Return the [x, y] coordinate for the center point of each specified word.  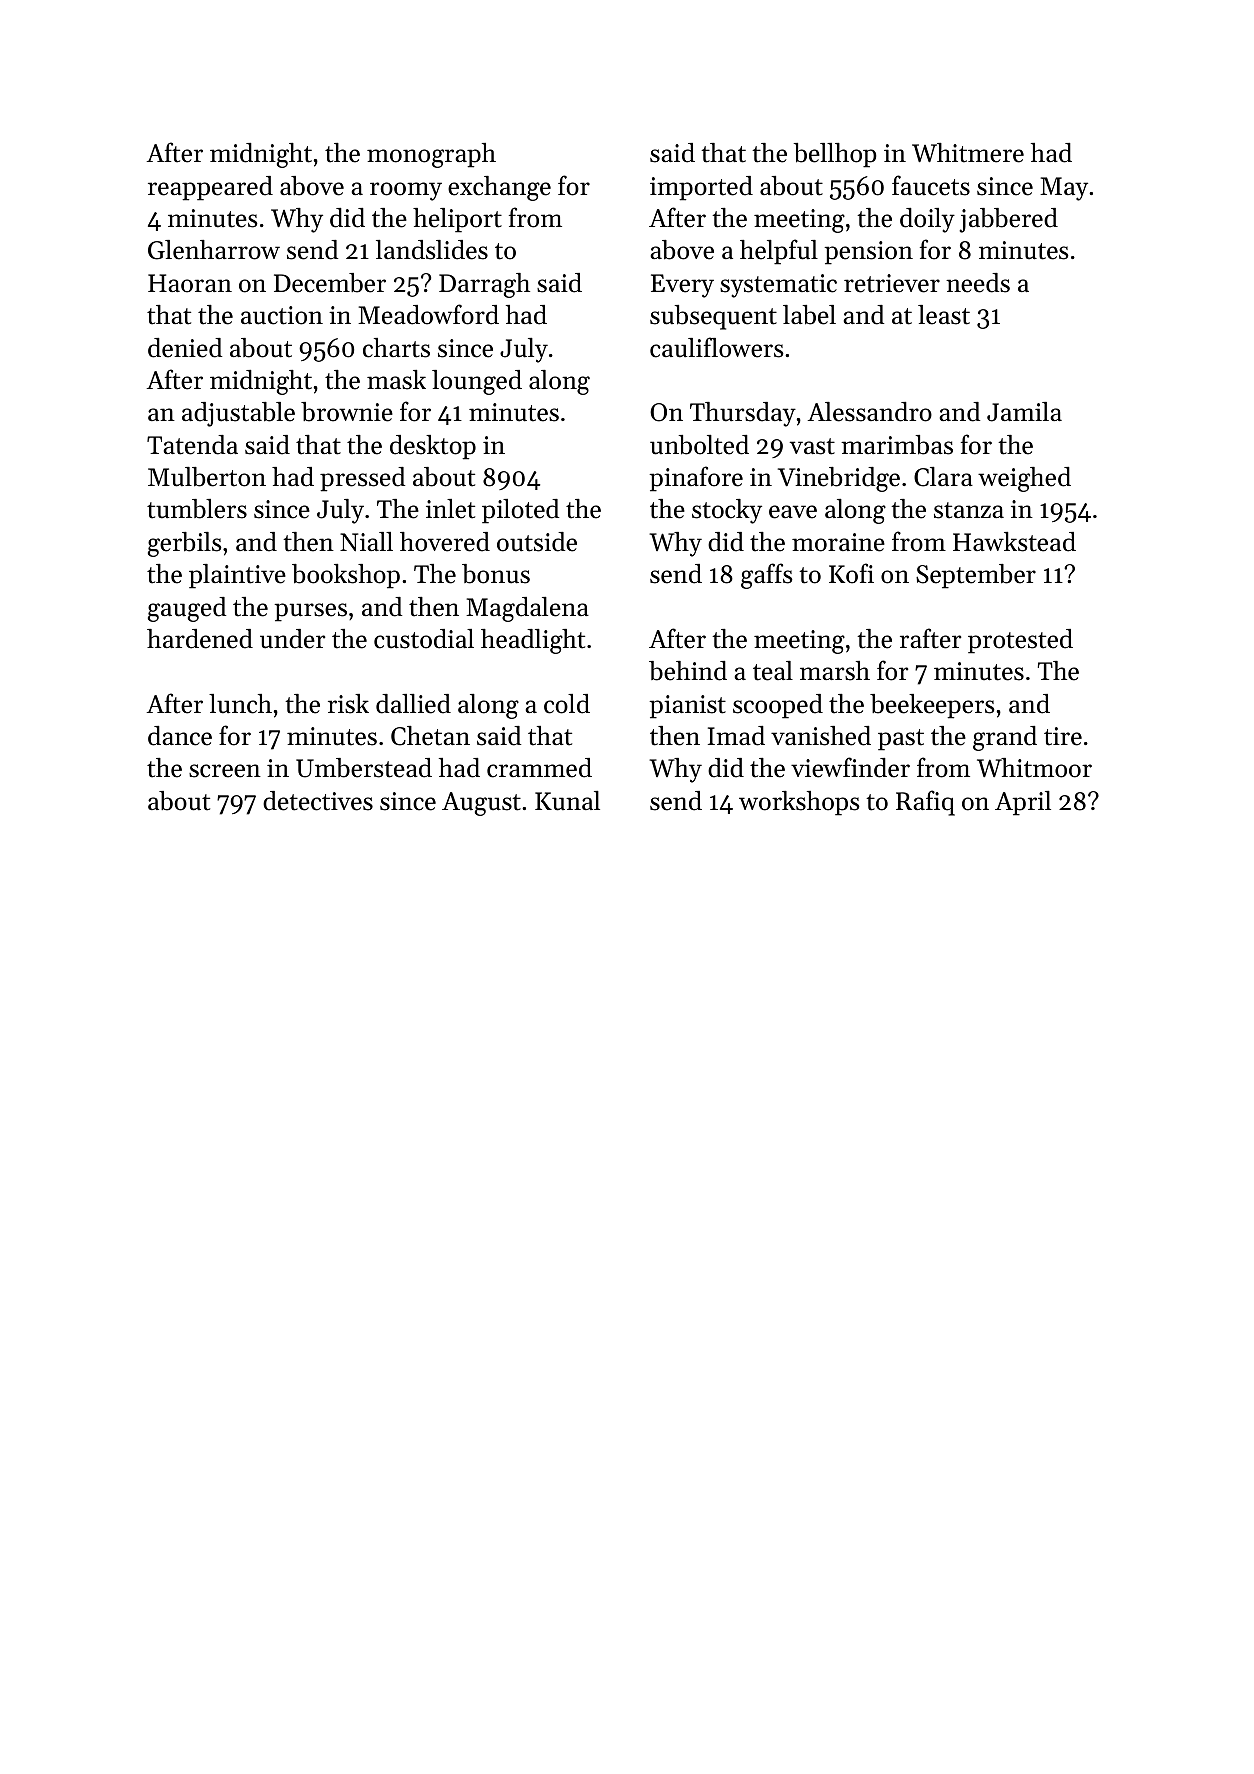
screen [225, 771]
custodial [424, 639]
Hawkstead [1014, 542]
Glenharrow [214, 250]
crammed [539, 768]
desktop [433, 447]
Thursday [743, 414]
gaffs [767, 576]
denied [185, 348]
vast [812, 446]
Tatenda [192, 445]
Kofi [851, 573]
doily [927, 220]
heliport [457, 220]
